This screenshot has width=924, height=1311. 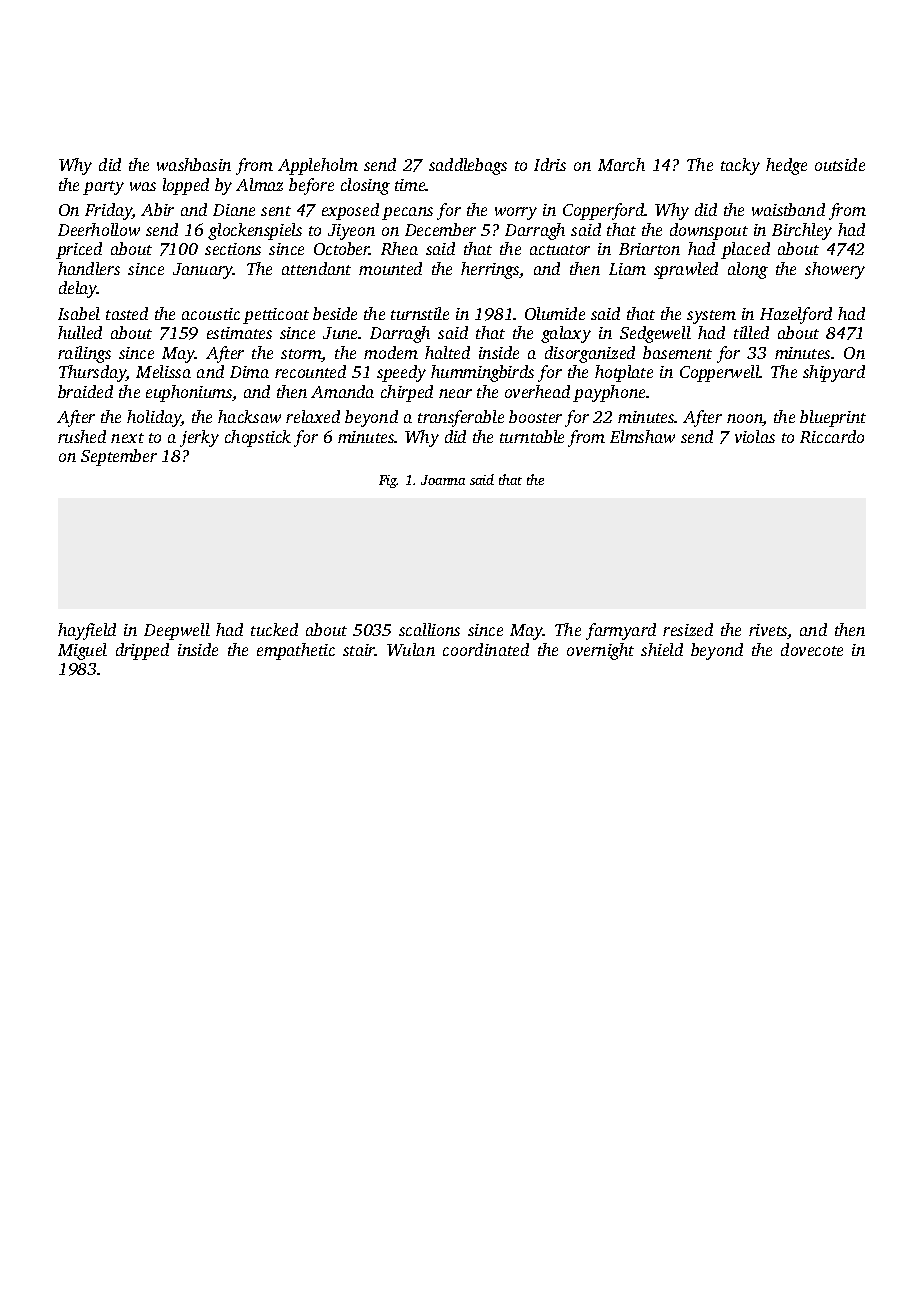 What do you see at coordinates (103, 188) in the screenshot?
I see `party` at bounding box center [103, 188].
